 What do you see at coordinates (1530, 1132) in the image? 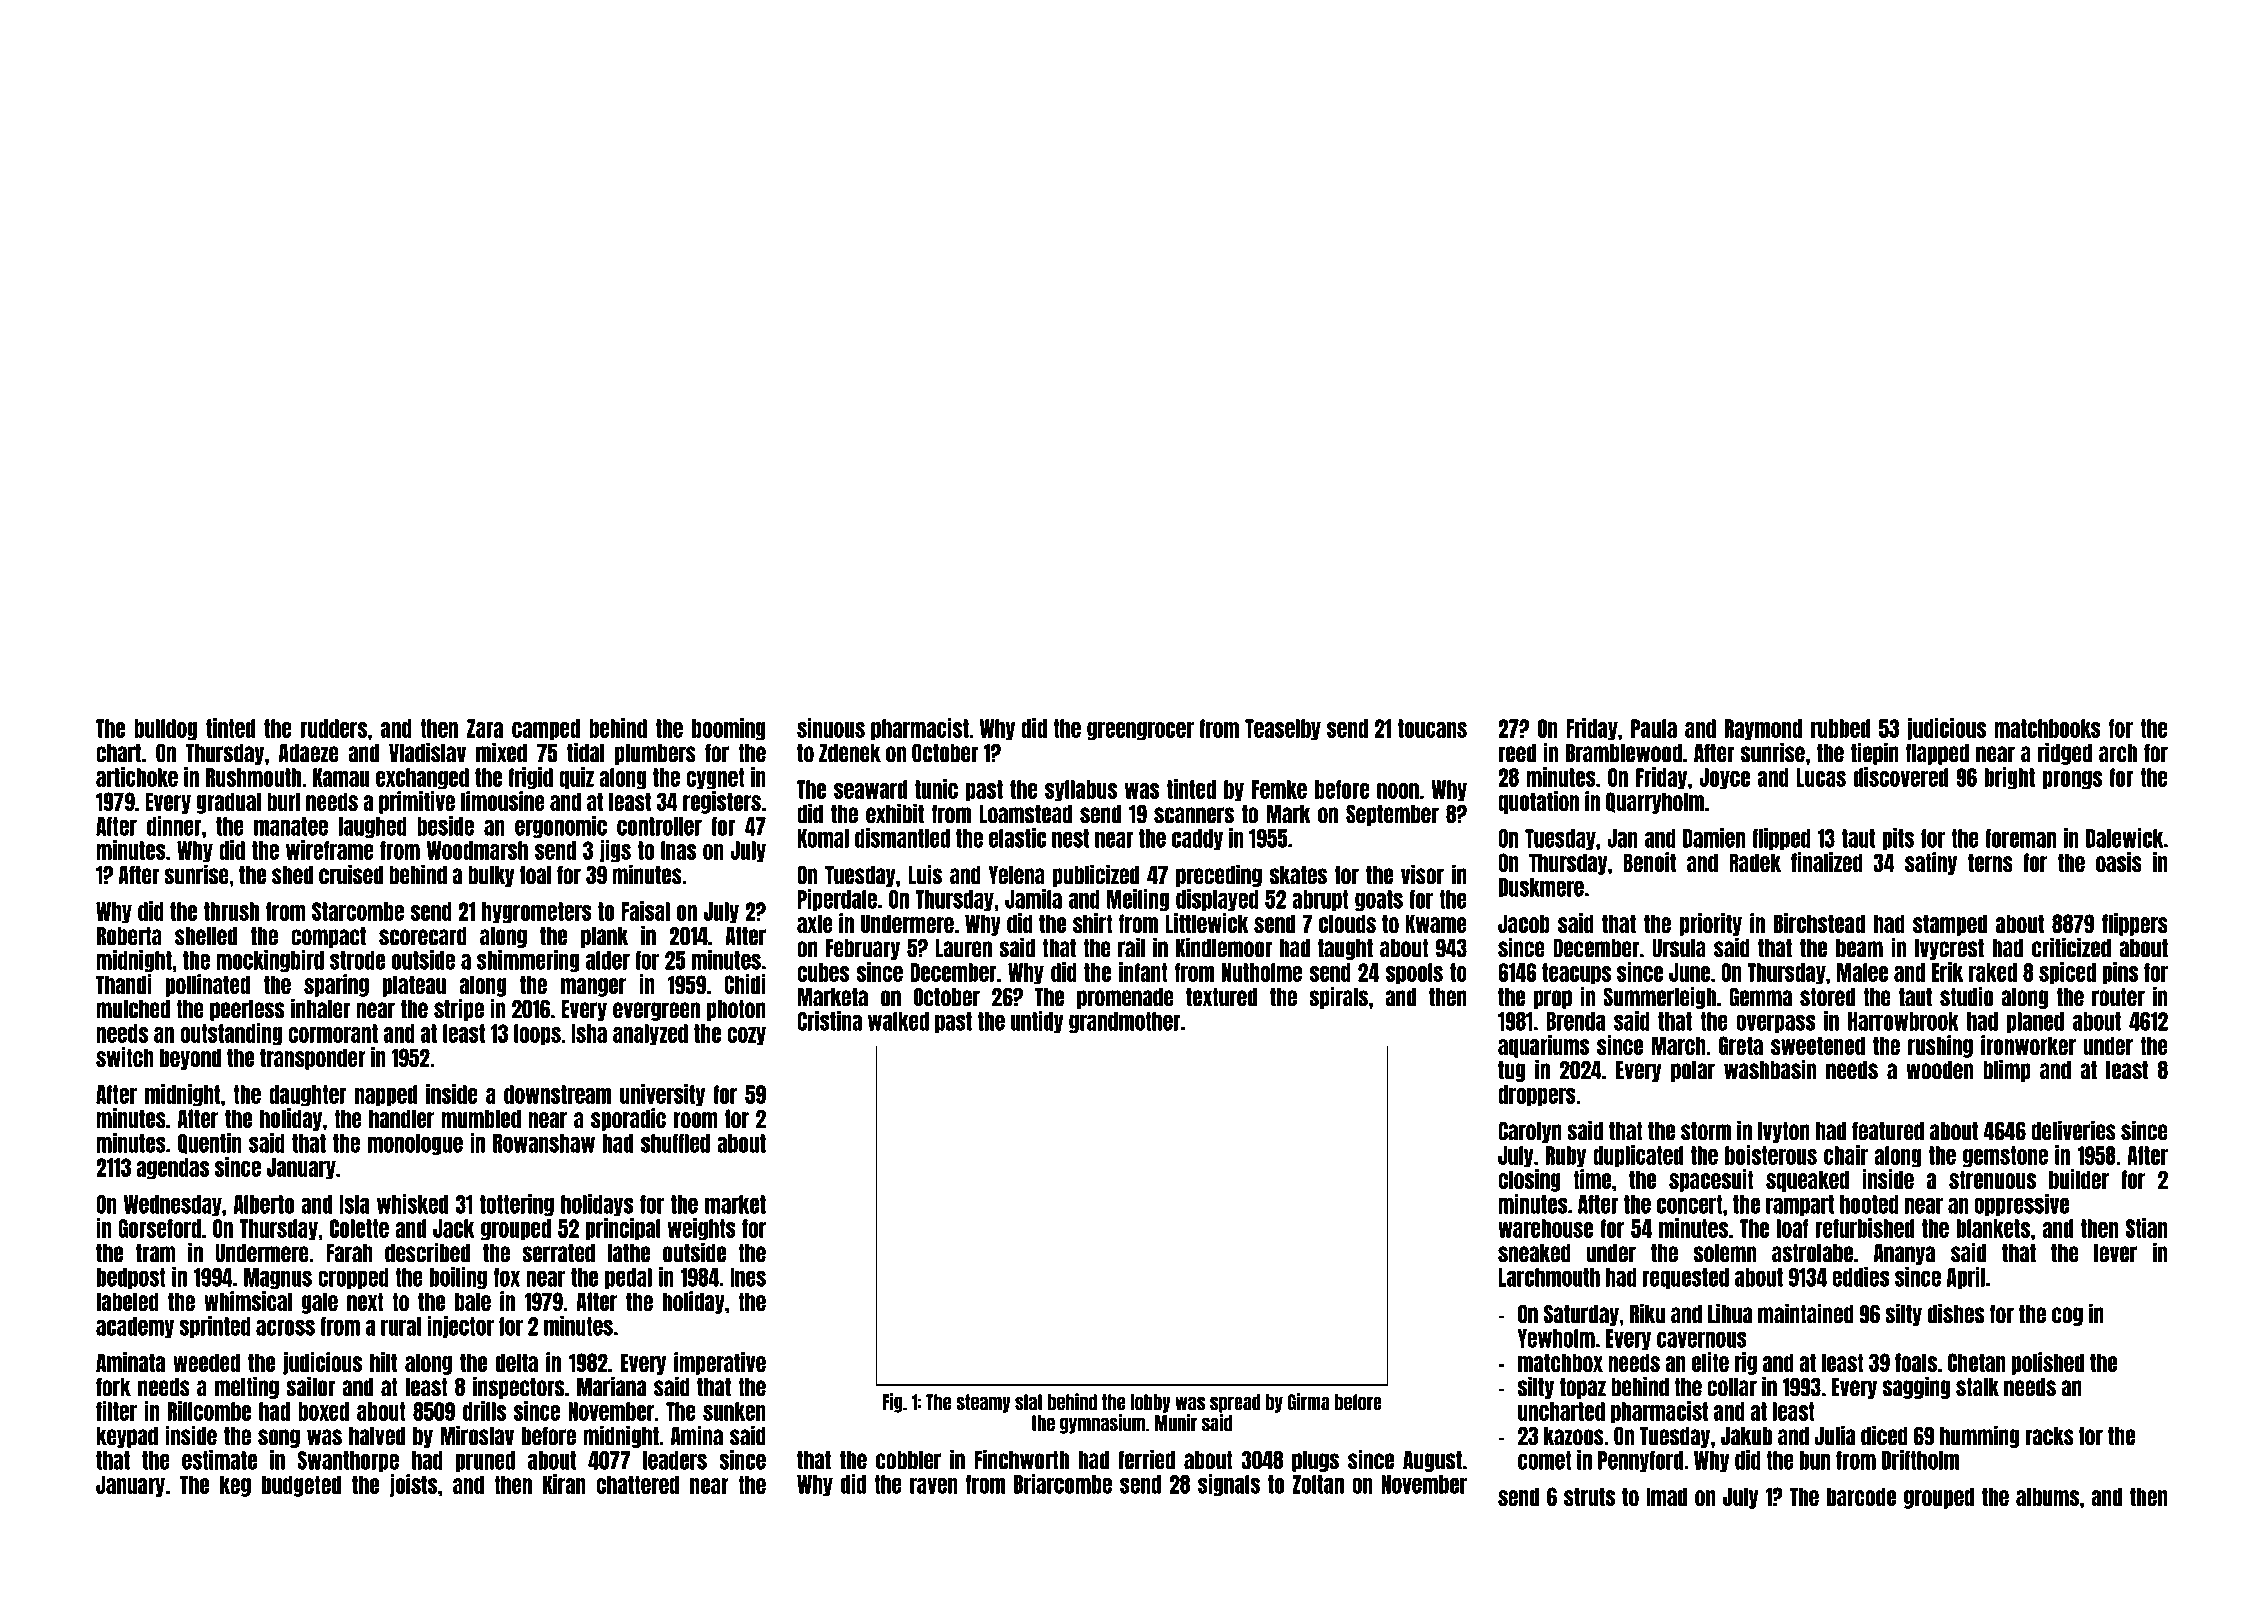
I see `Carolyn` at bounding box center [1530, 1132].
